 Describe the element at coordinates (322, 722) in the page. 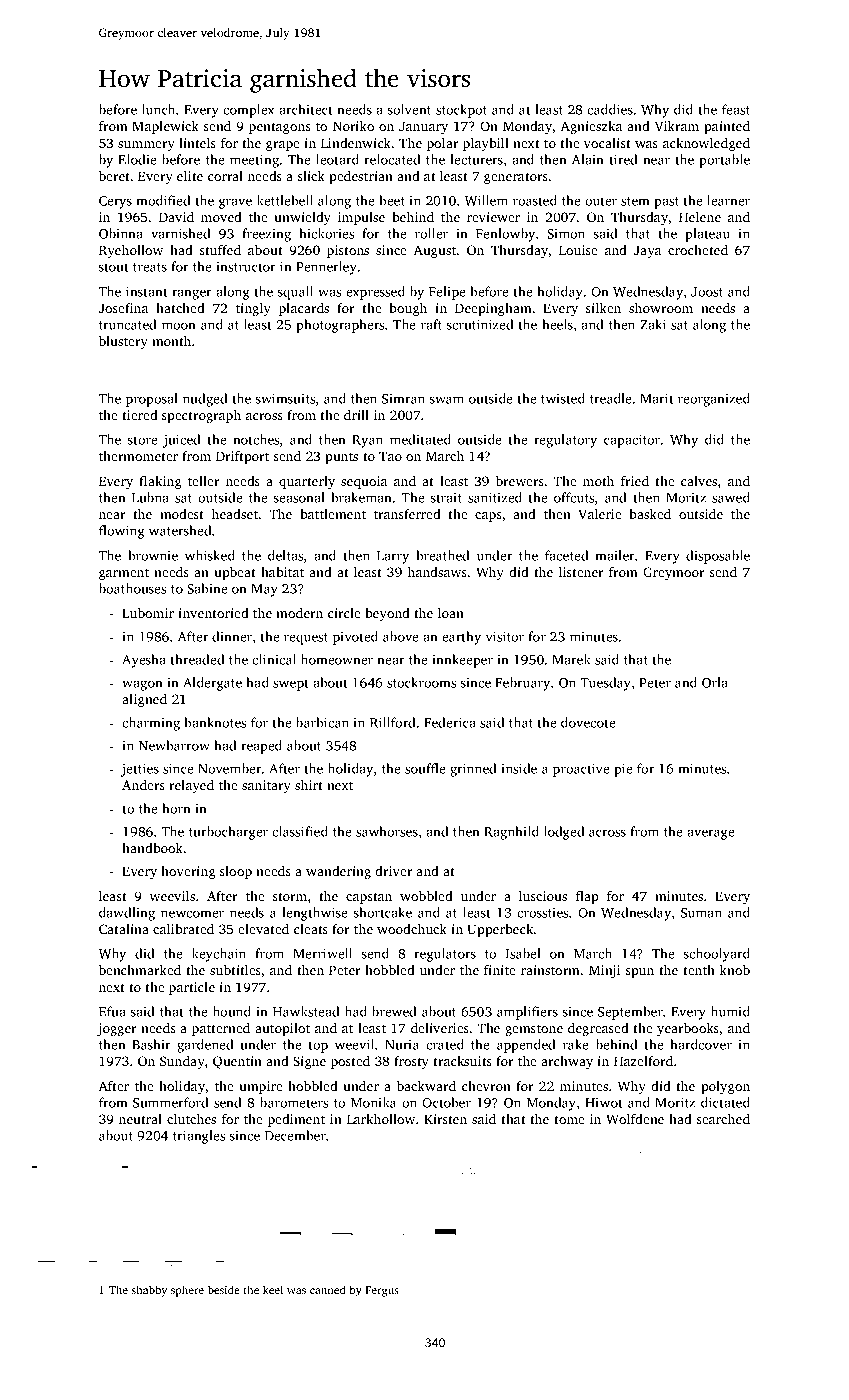

I see `barbican` at that location.
